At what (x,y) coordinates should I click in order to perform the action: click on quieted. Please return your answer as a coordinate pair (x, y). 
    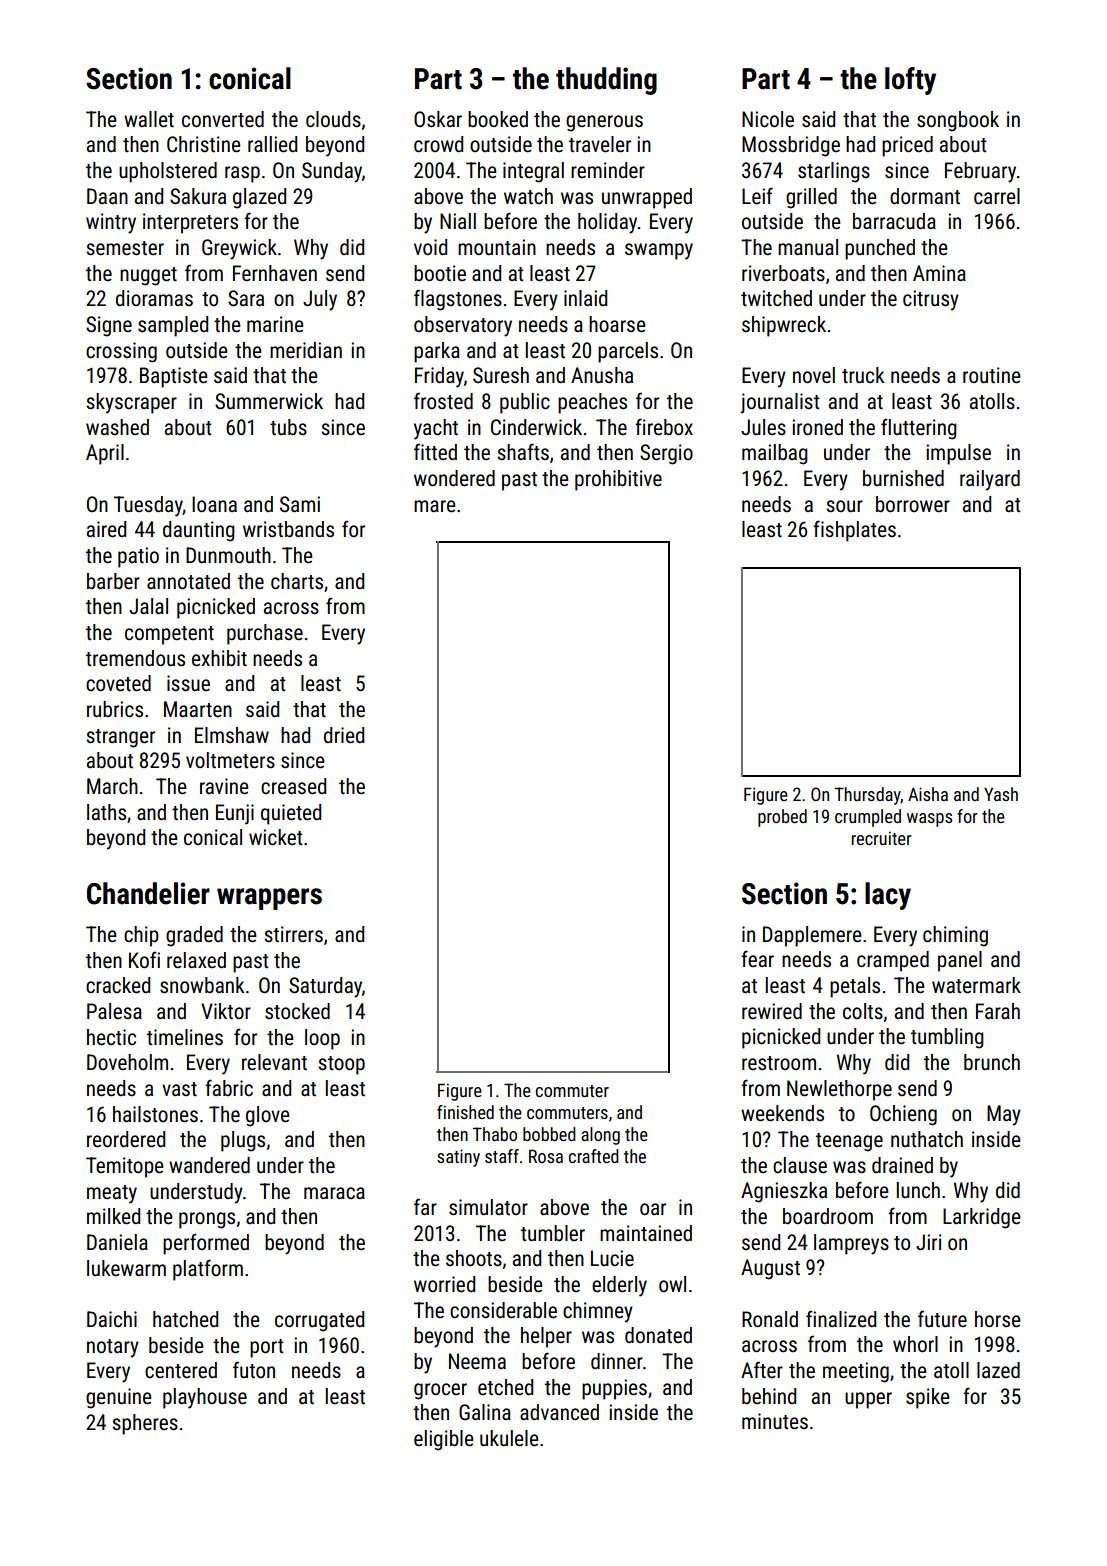
    Looking at the image, I should click on (291, 814).
